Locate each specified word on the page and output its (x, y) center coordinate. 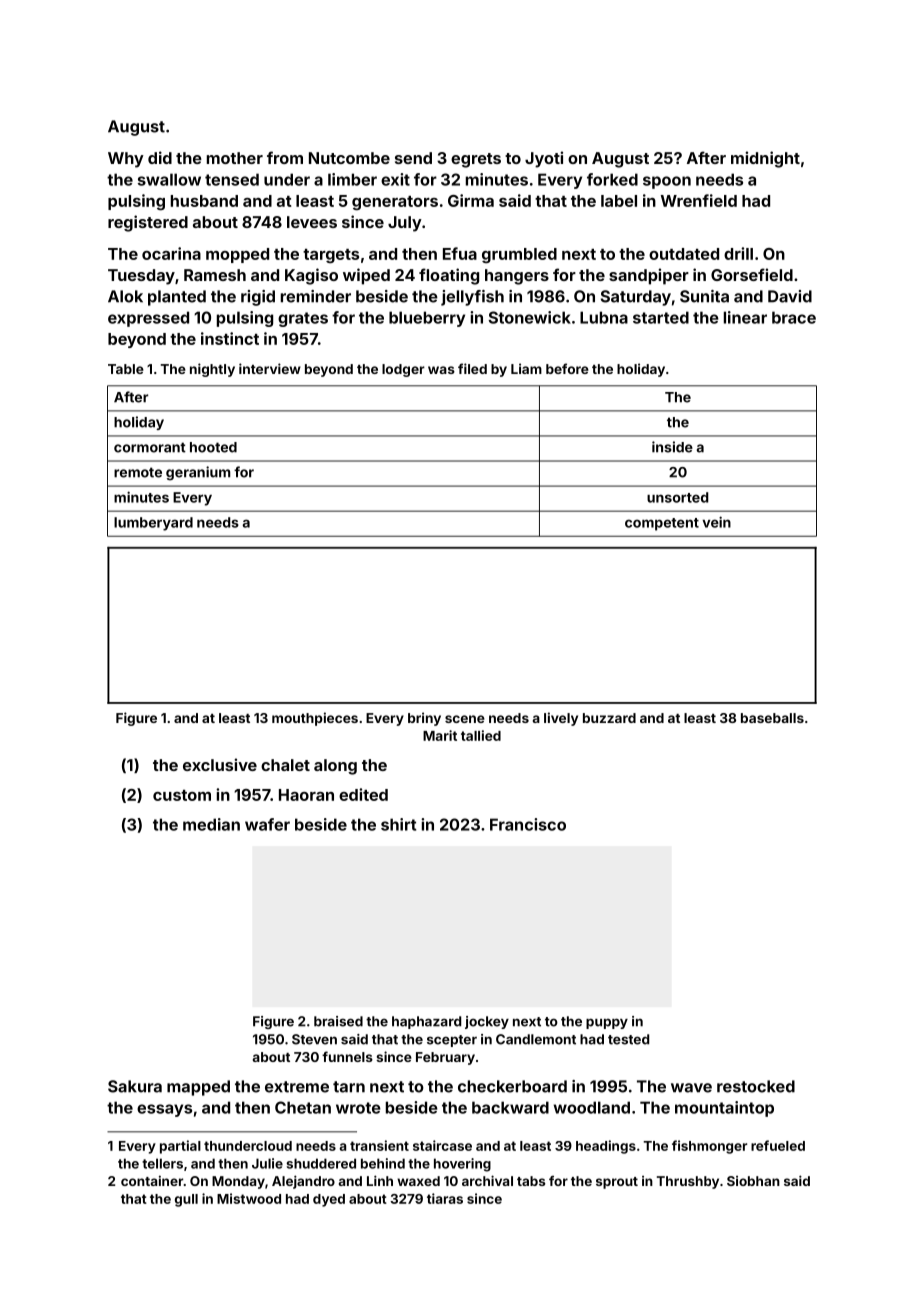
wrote (358, 1108)
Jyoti (544, 159)
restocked (756, 1086)
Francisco (528, 824)
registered (148, 223)
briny (424, 719)
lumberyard (153, 524)
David (790, 296)
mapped (198, 1088)
